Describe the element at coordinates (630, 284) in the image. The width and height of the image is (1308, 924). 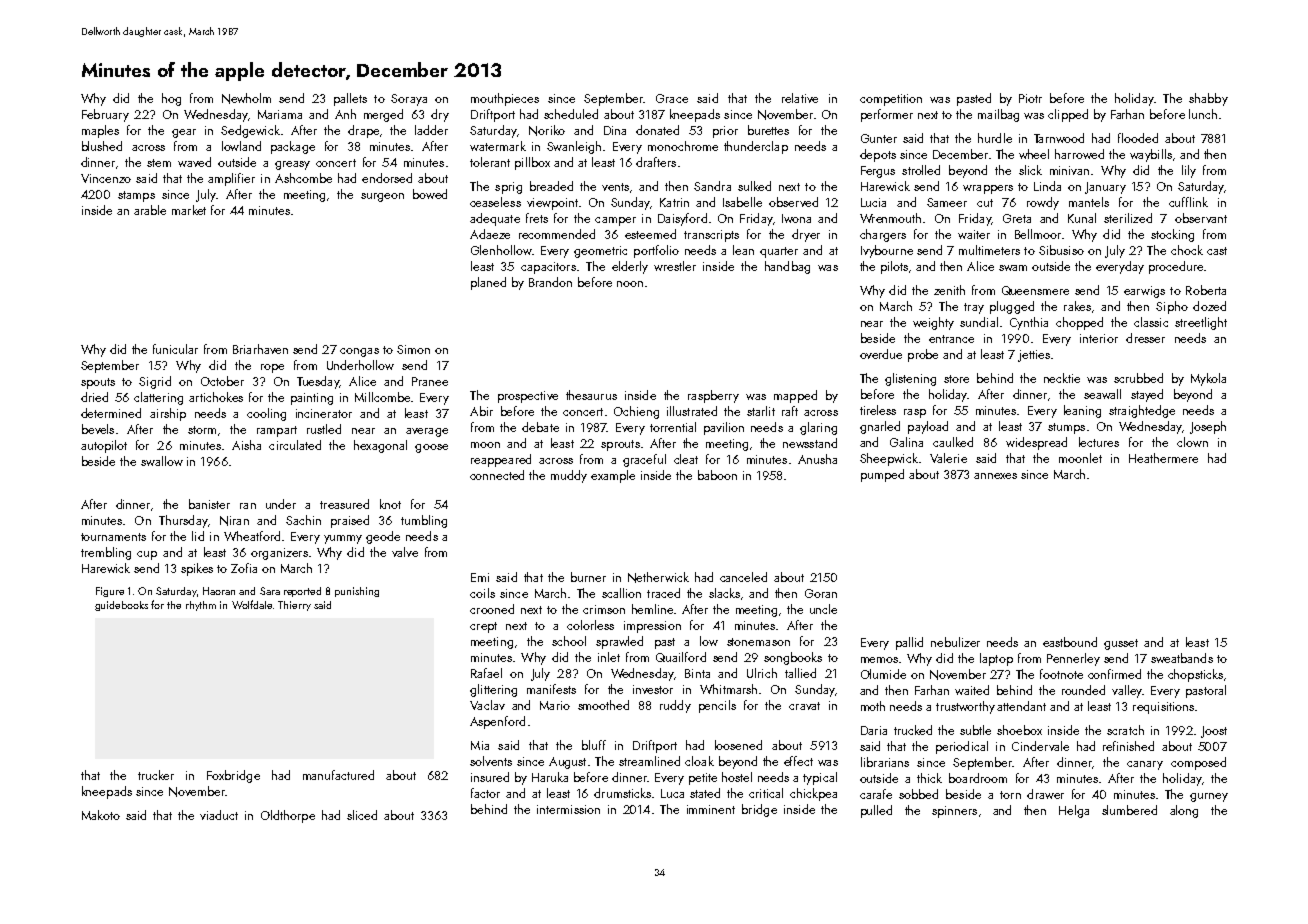
I see `noon` at that location.
